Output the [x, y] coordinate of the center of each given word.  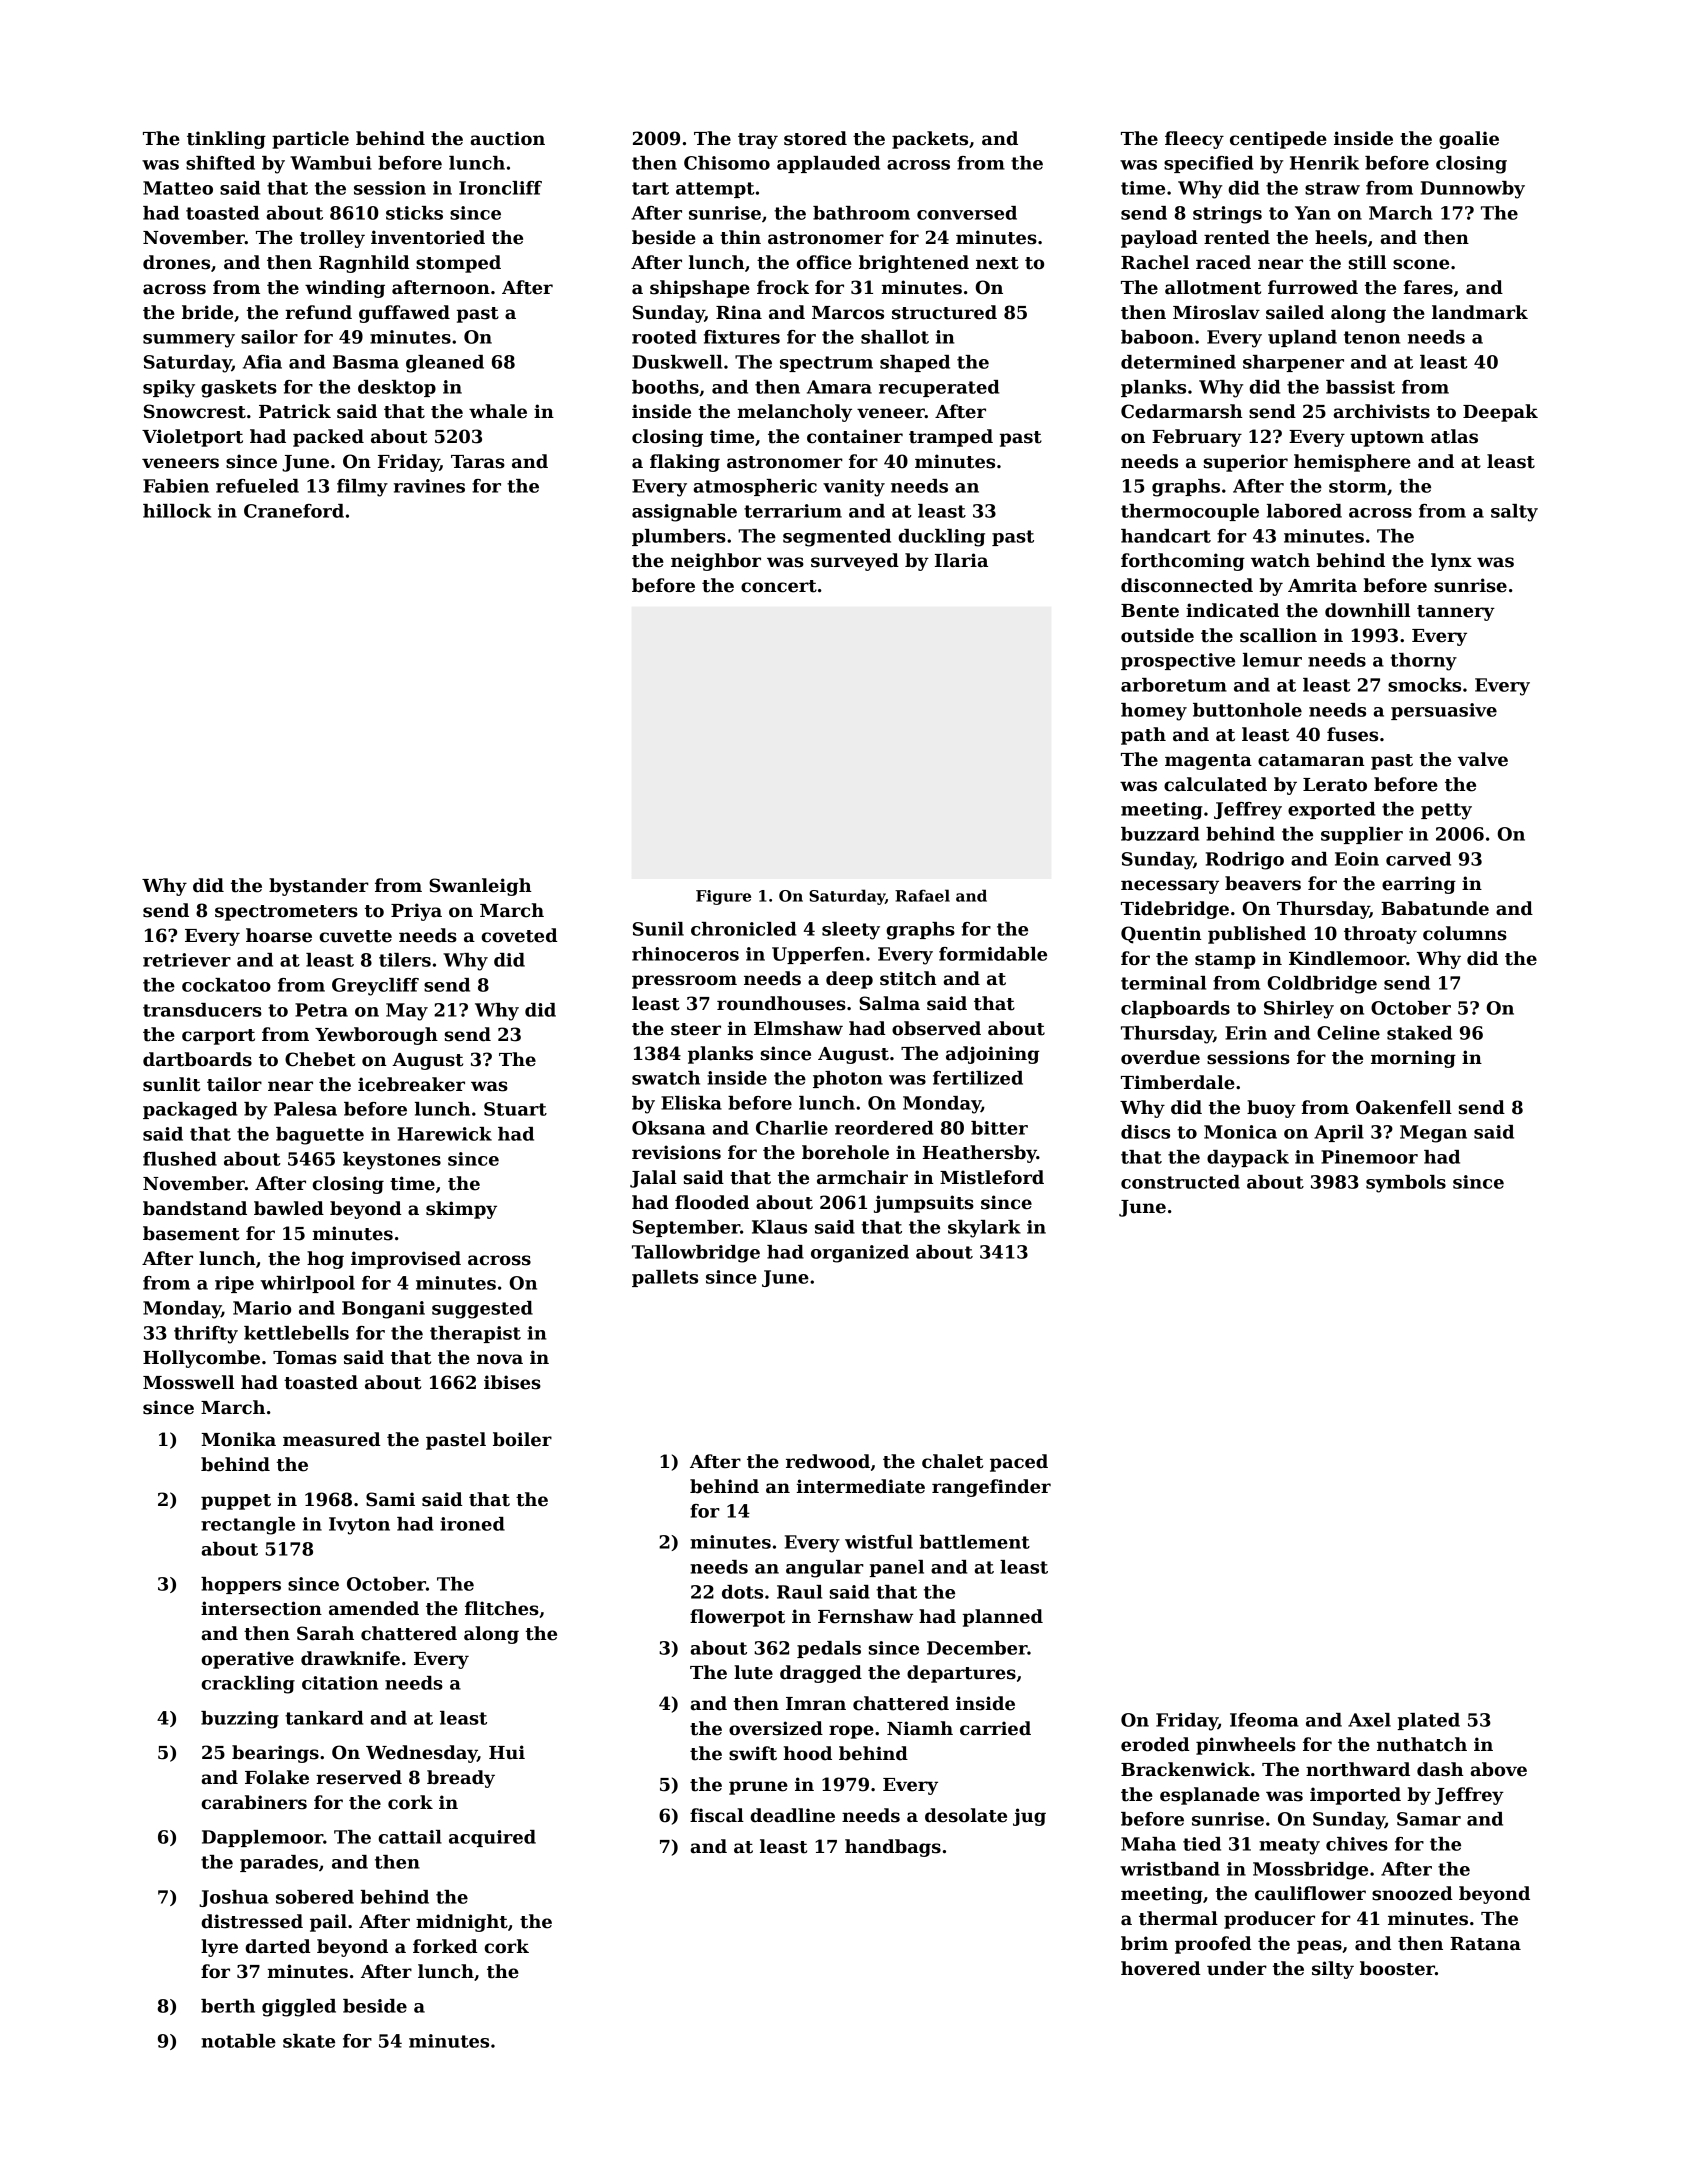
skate [309, 2041]
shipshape [700, 289]
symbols [1406, 1184]
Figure [723, 897]
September [686, 1228]
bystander [319, 887]
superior [1246, 463]
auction [507, 138]
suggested [482, 1310]
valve [1483, 759]
